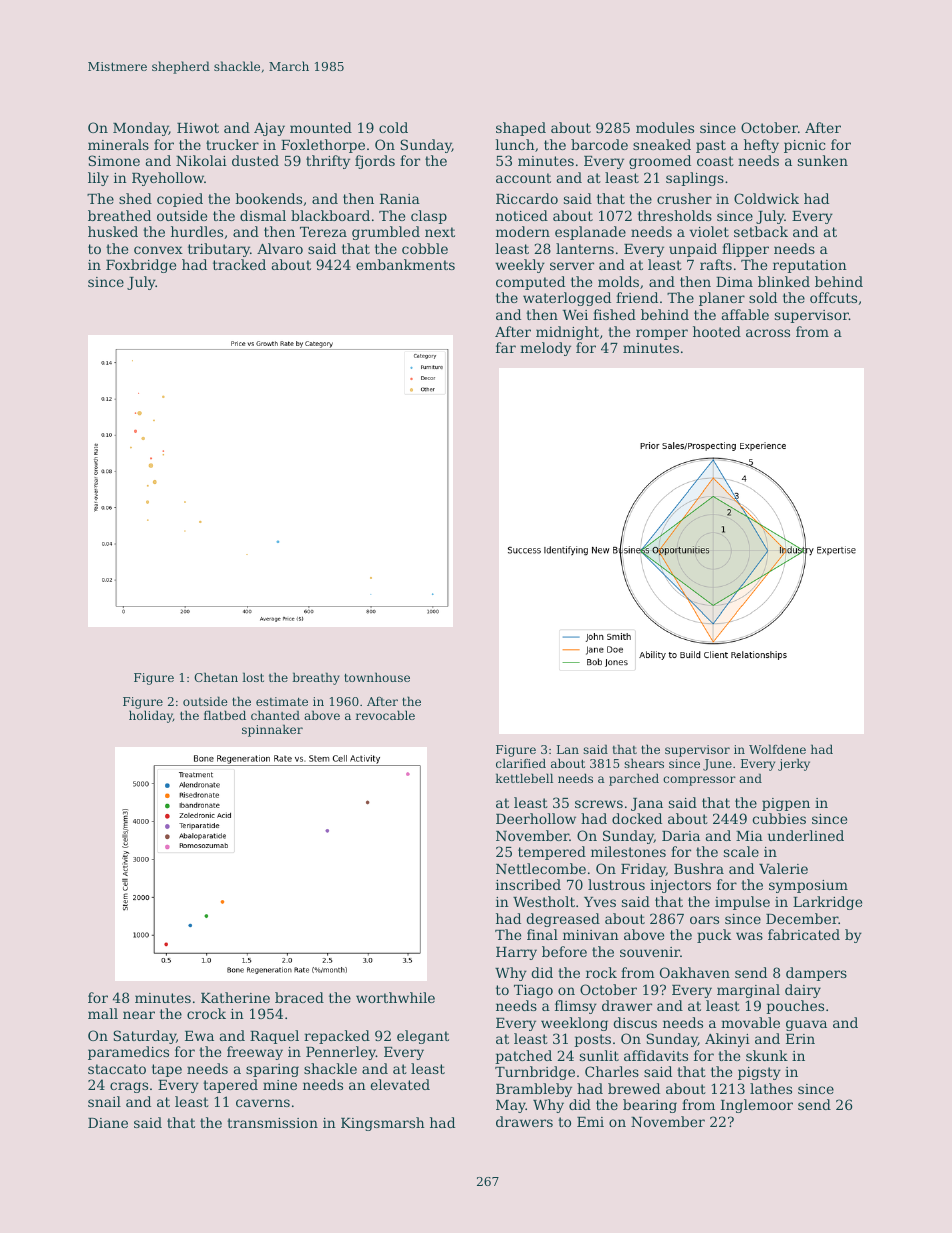 Image resolution: width=952 pixels, height=1233 pixels. What do you see at coordinates (506, 347) in the screenshot?
I see `far` at bounding box center [506, 347].
